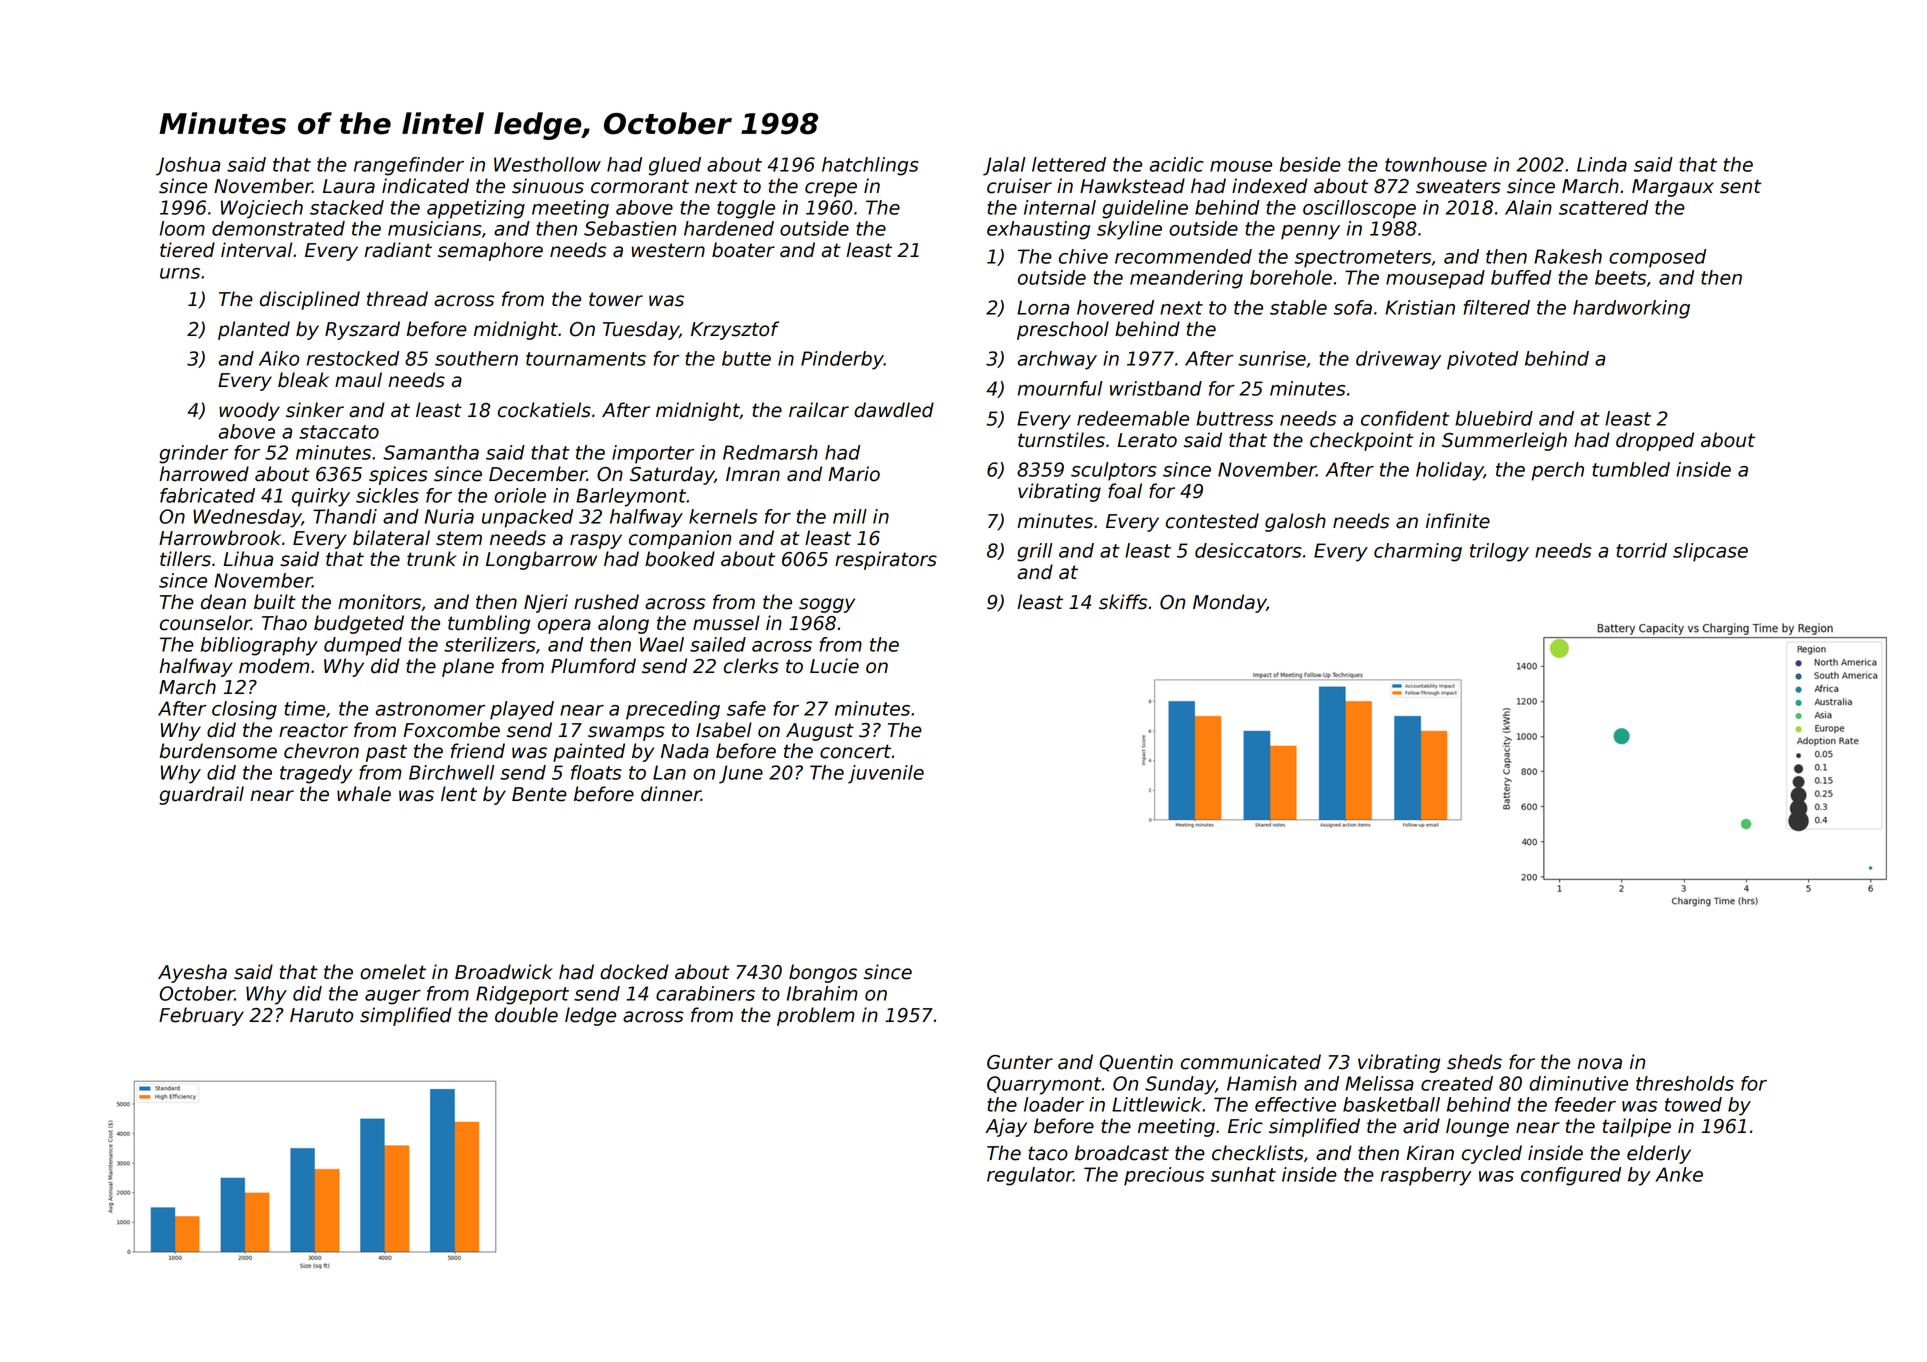 The height and width of the document is (1362, 1927). What do you see at coordinates (256, 250) in the document?
I see `interval` at bounding box center [256, 250].
